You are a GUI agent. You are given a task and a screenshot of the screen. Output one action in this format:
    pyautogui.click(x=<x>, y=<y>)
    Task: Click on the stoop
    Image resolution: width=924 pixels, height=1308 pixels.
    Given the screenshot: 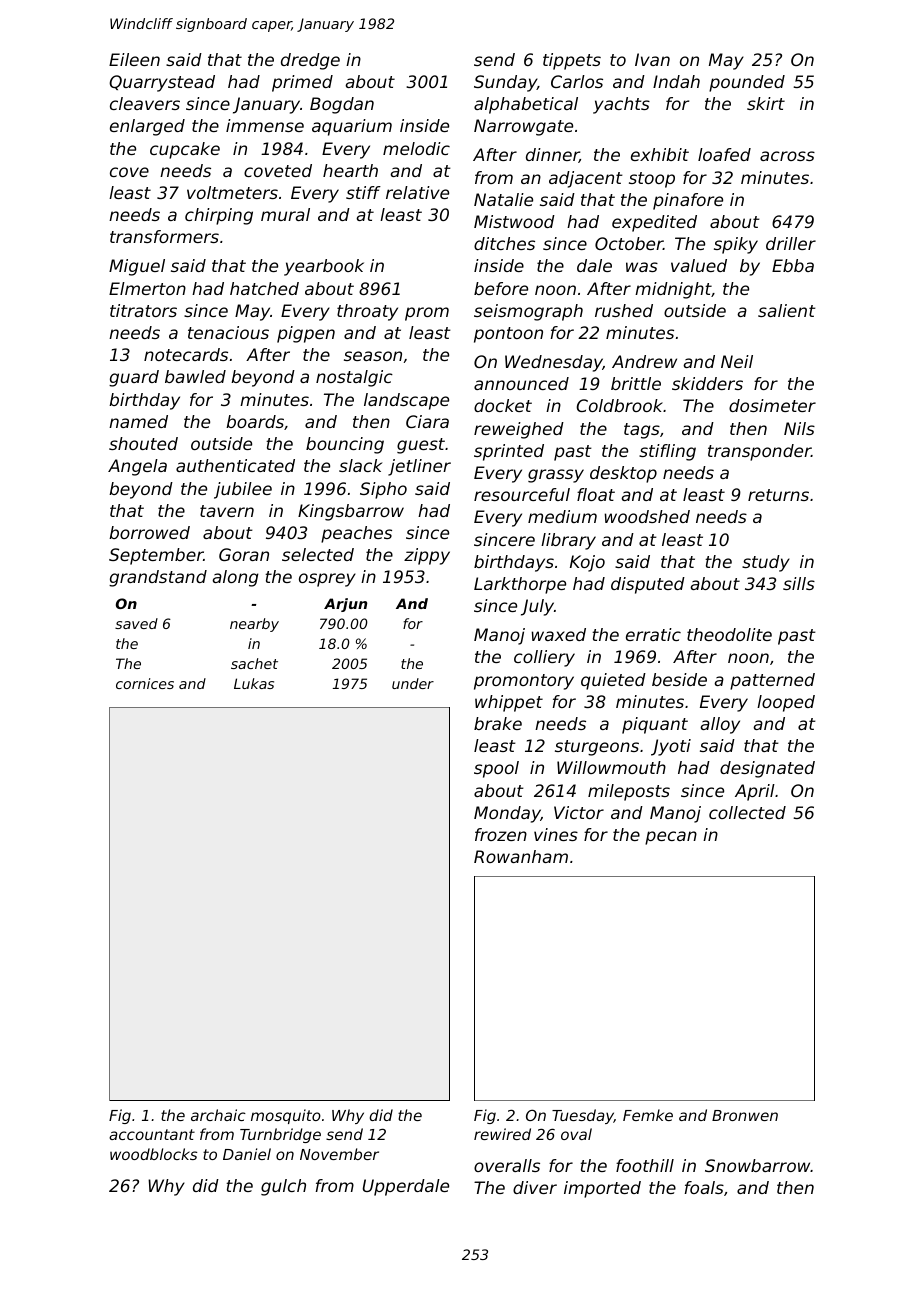 What is the action you would take?
    pyautogui.click(x=652, y=180)
